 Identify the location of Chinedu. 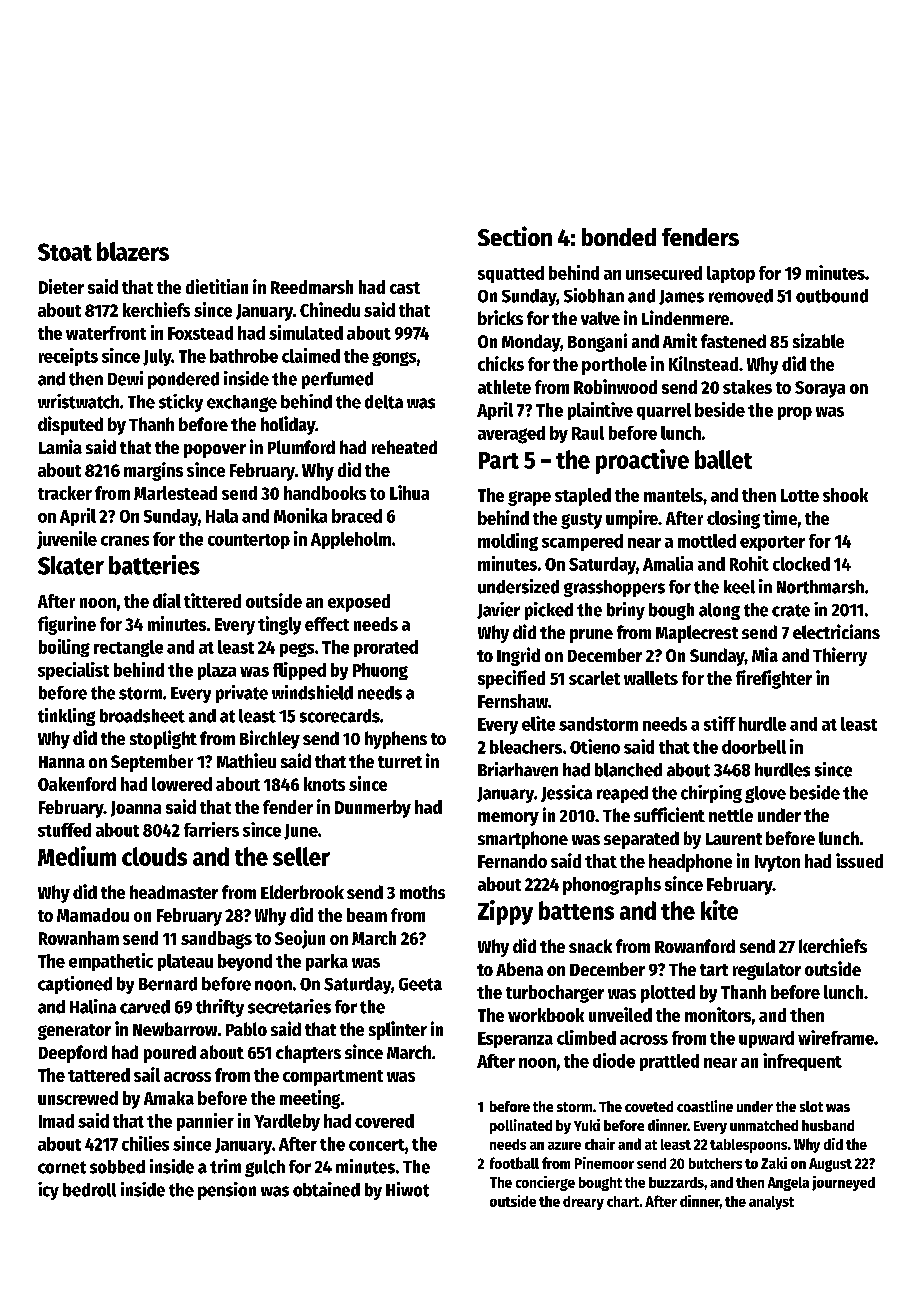
(330, 309).
